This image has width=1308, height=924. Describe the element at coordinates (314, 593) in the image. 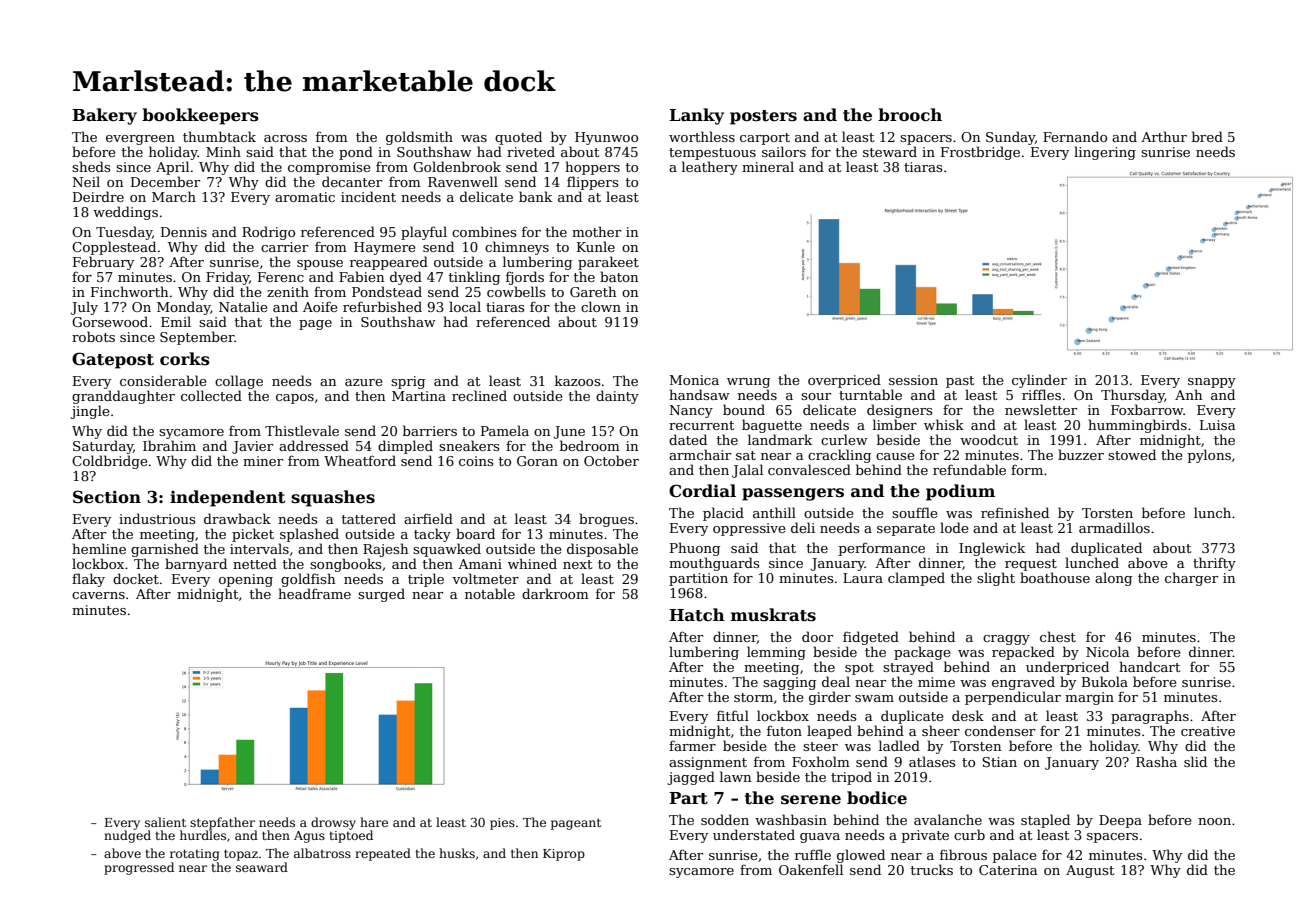

I see `headframe` at that location.
